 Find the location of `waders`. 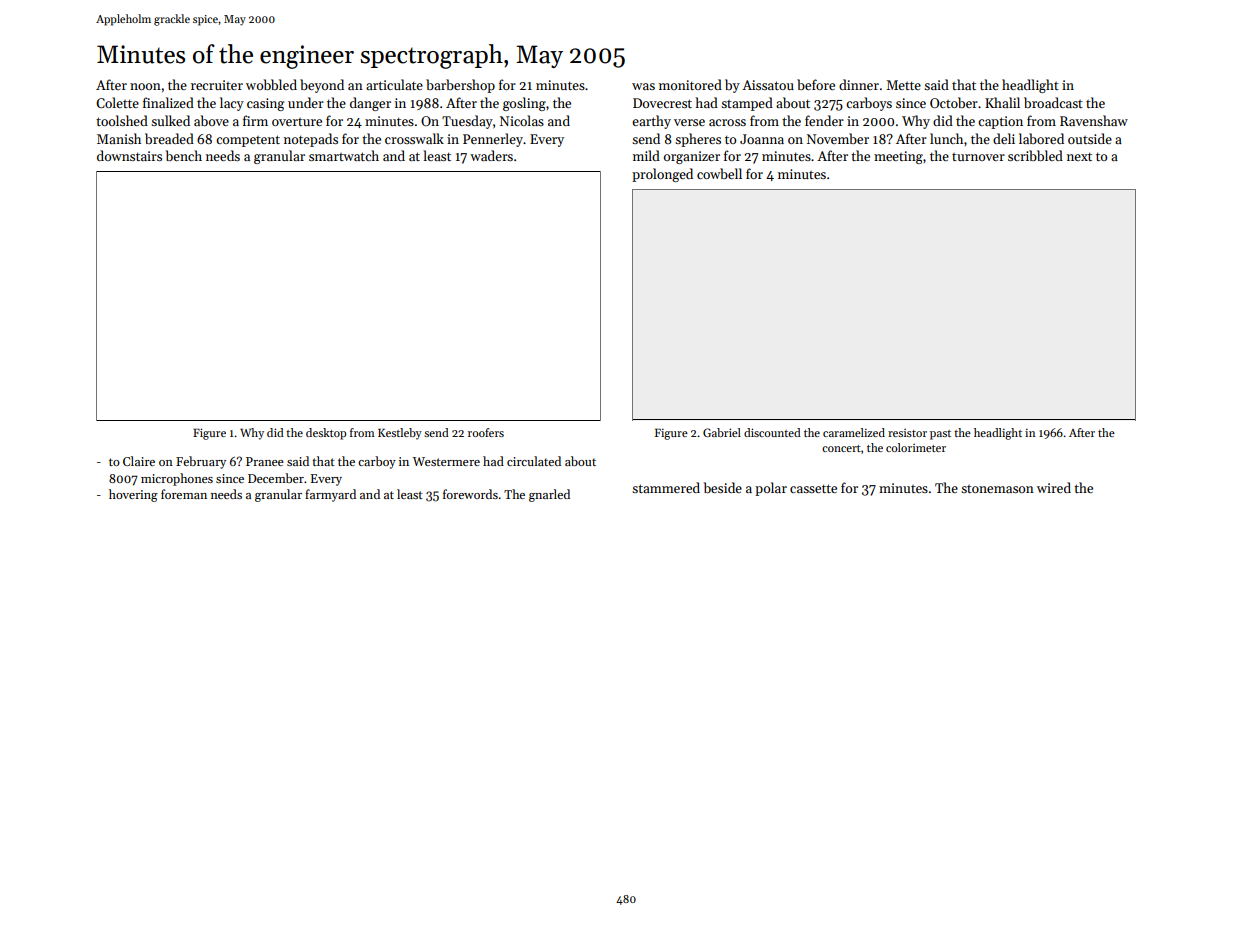

waders is located at coordinates (491, 155).
